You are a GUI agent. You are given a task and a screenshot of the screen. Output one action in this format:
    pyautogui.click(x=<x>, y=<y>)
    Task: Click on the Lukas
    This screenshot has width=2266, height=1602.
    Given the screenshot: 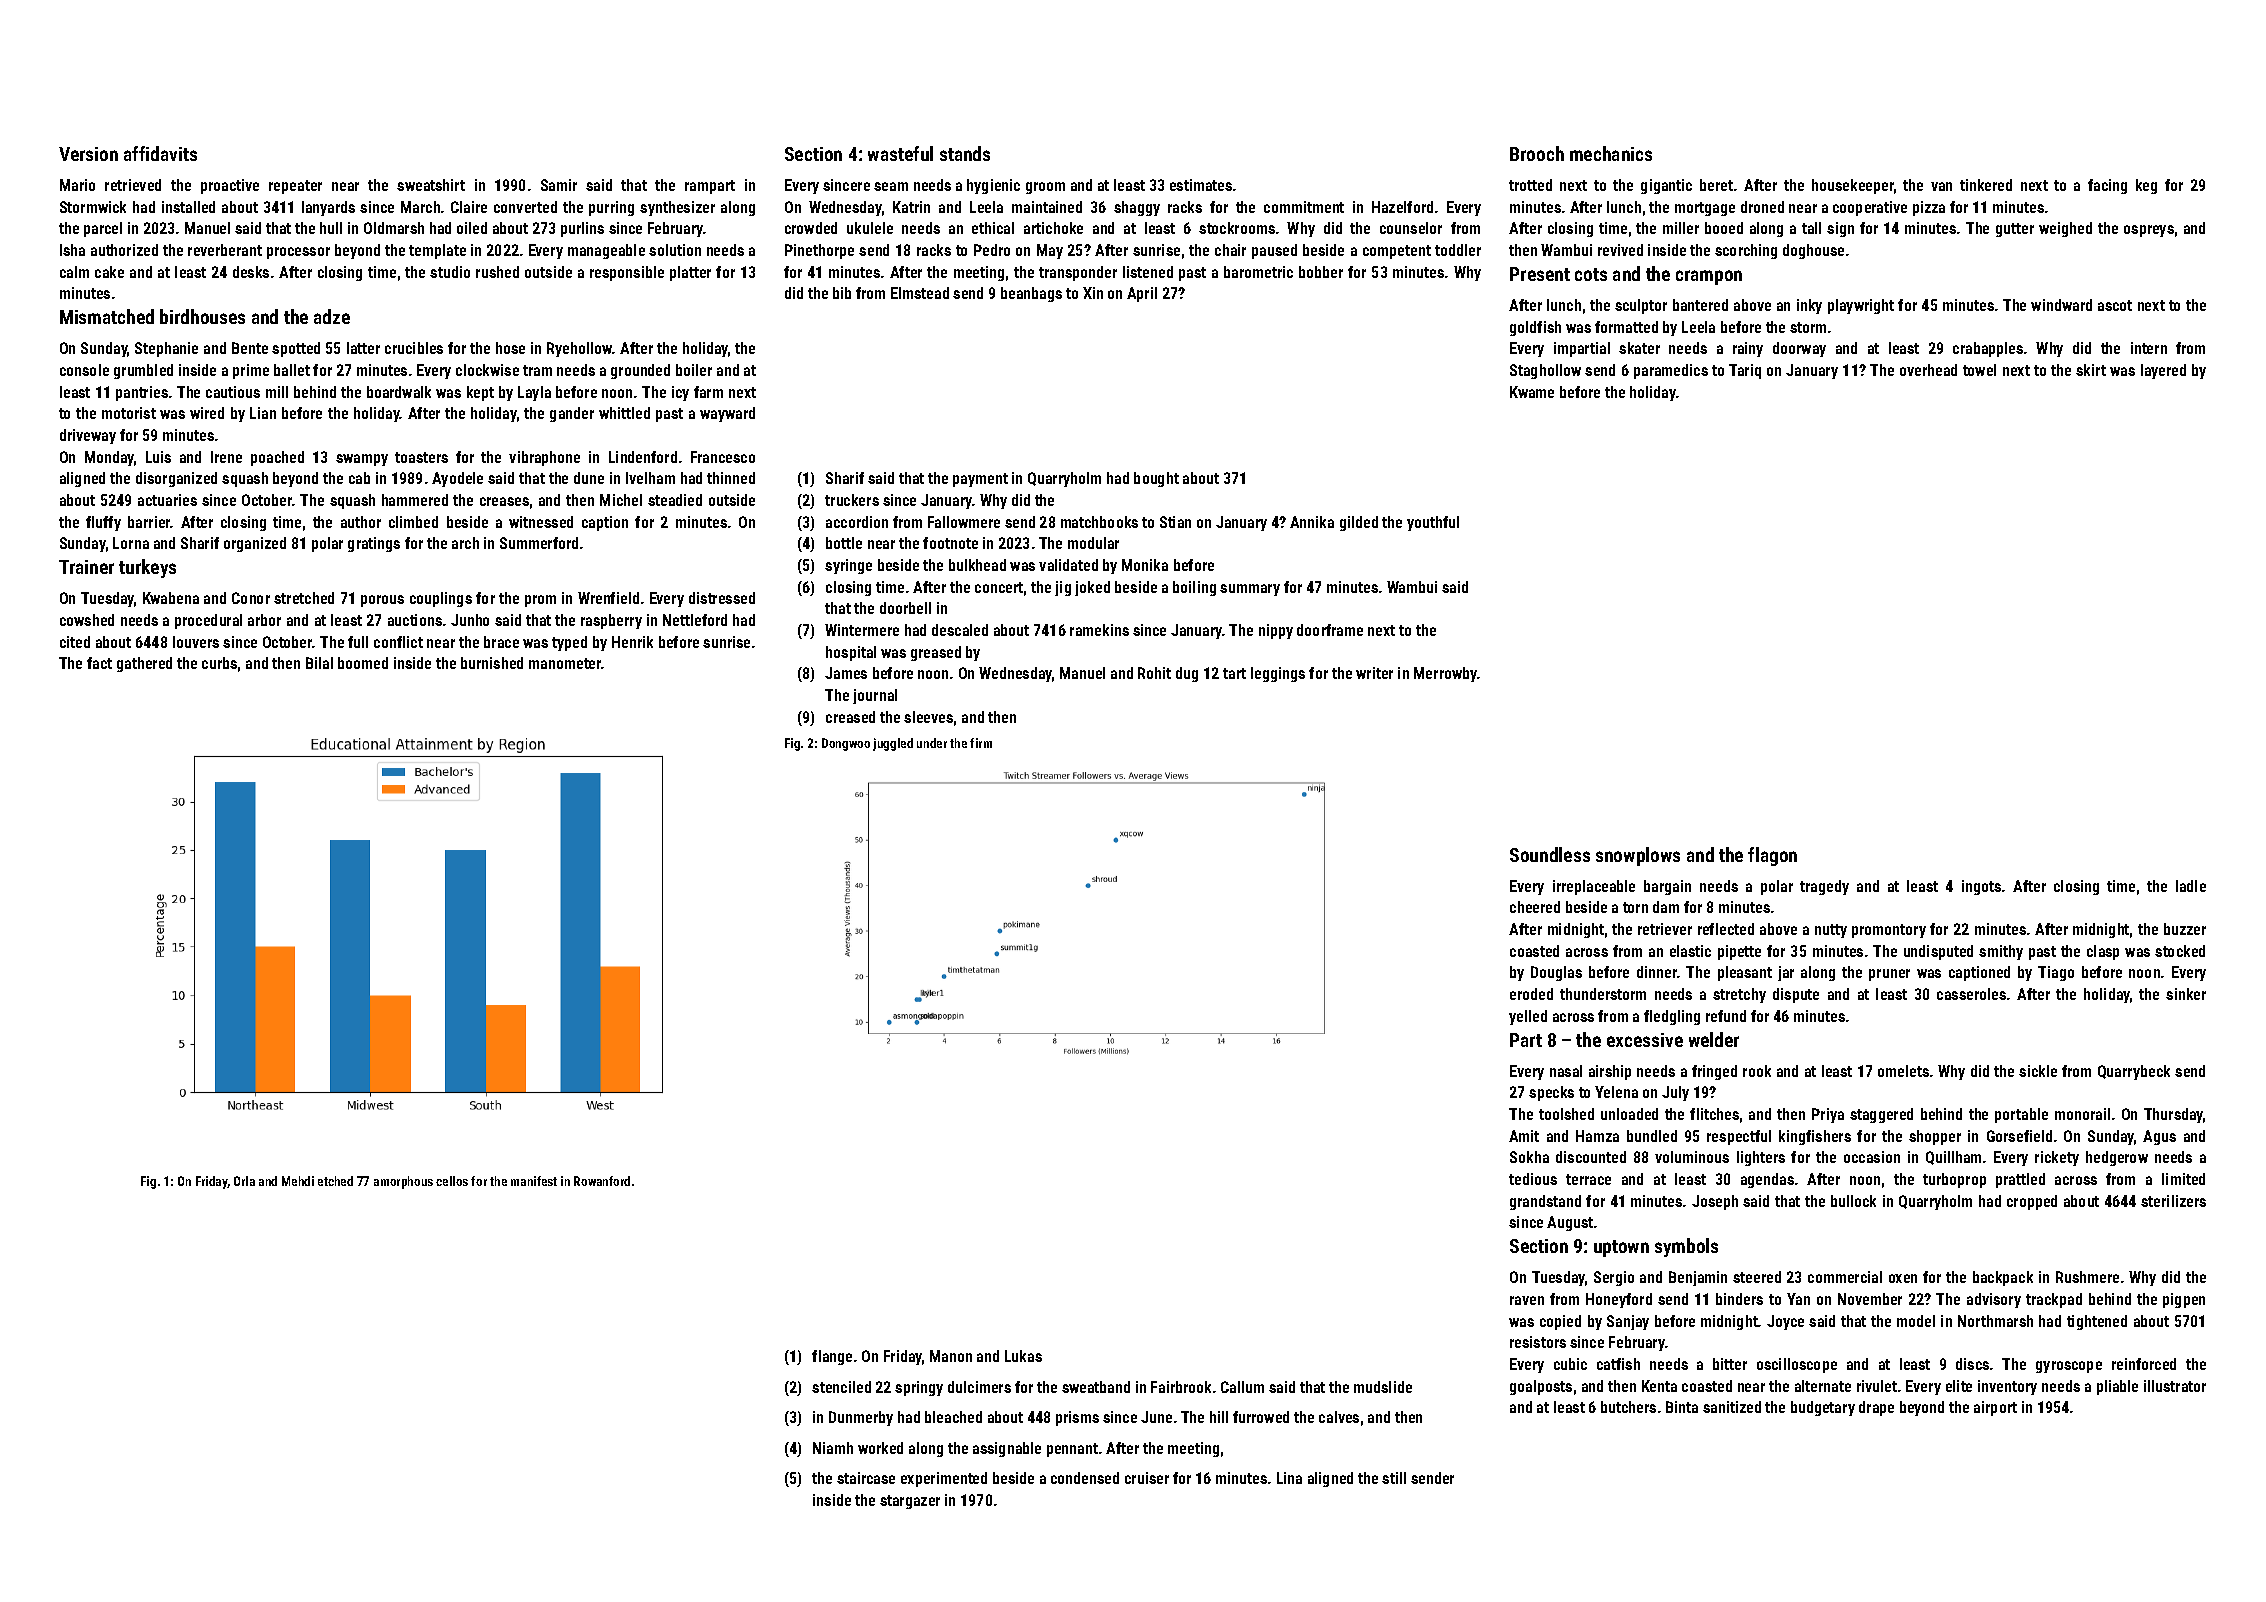 What is the action you would take?
    pyautogui.click(x=1023, y=1356)
